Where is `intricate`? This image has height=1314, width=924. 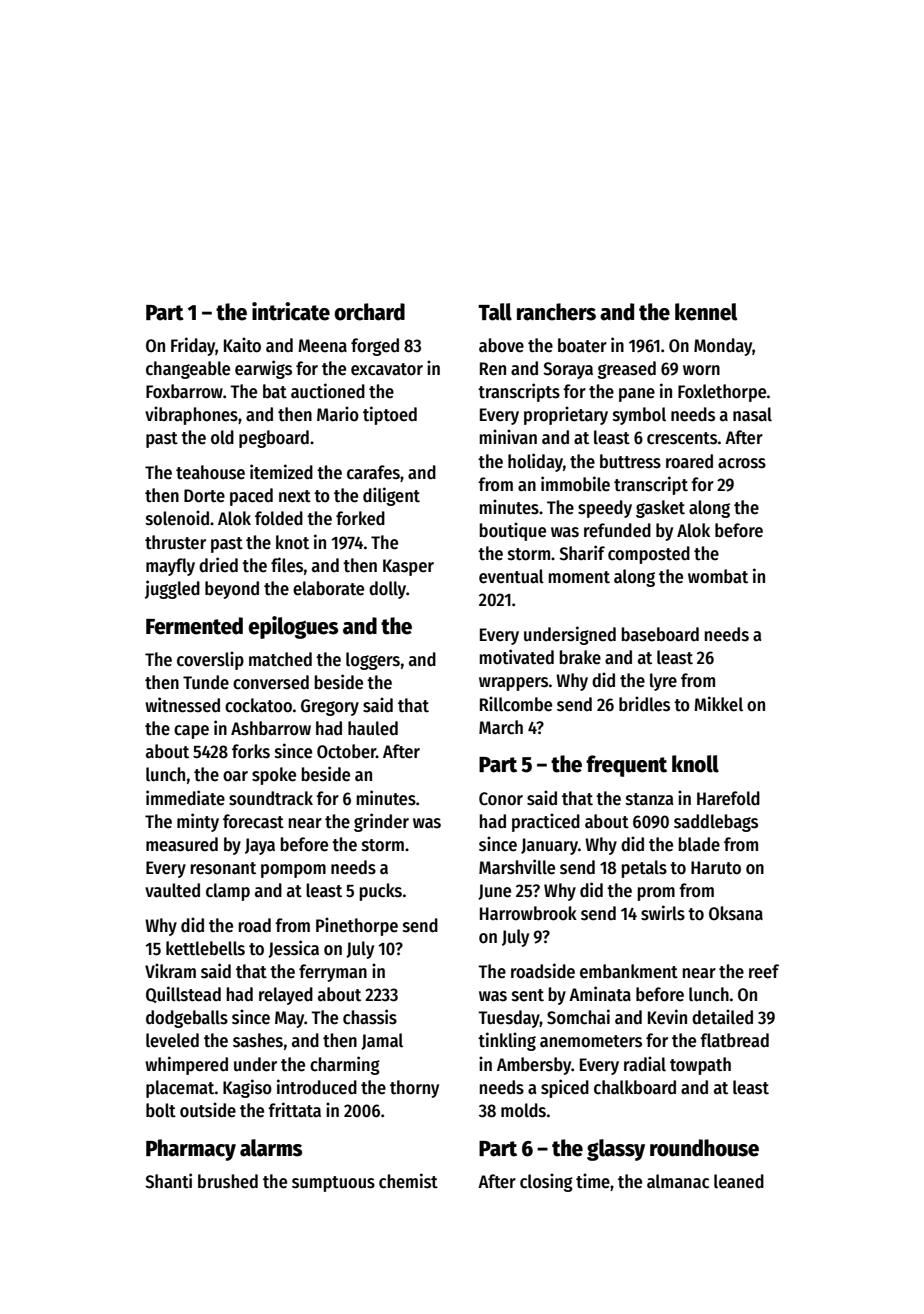 intricate is located at coordinates (291, 311).
